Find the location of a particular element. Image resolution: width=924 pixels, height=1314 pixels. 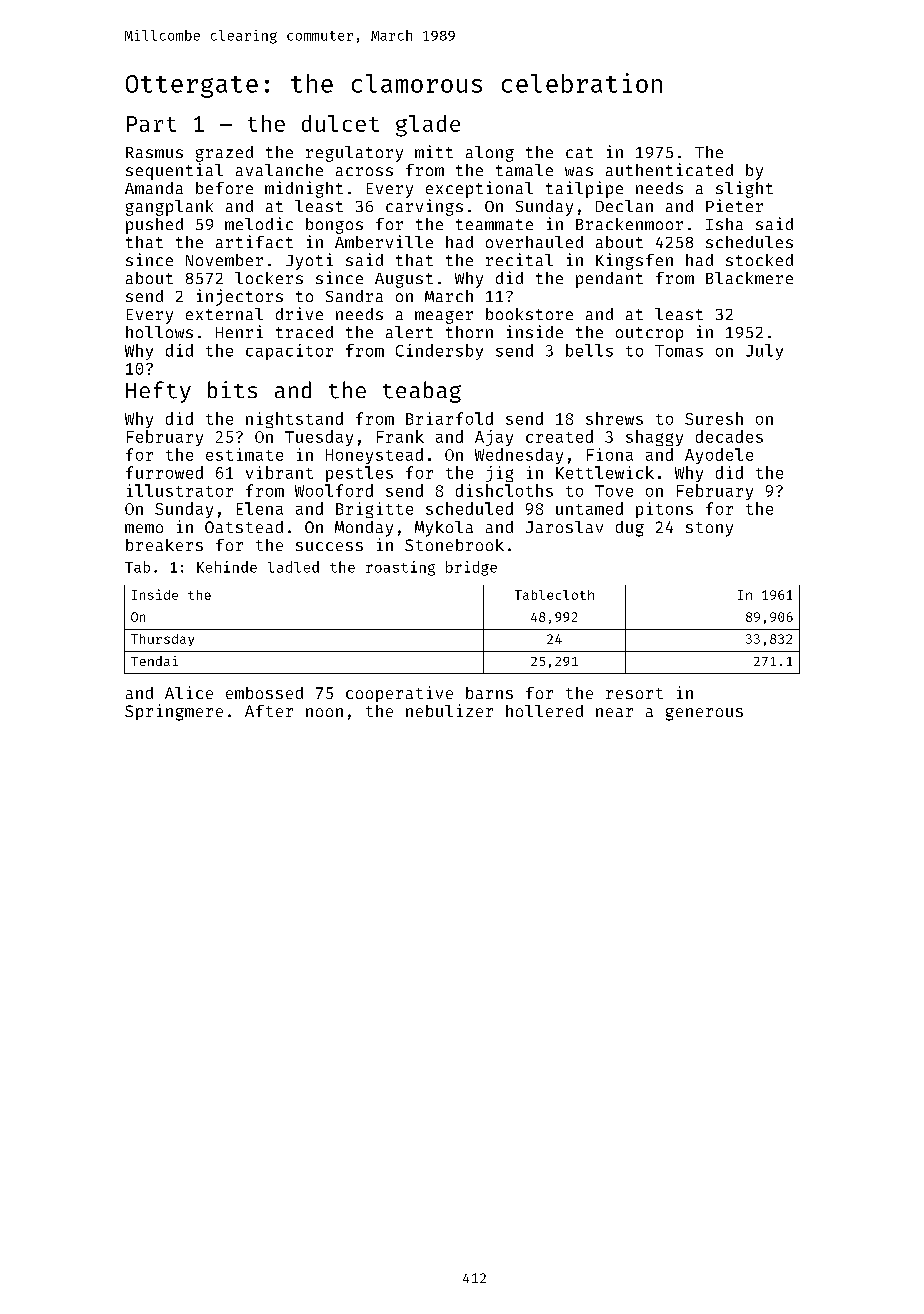

stony is located at coordinates (709, 529).
